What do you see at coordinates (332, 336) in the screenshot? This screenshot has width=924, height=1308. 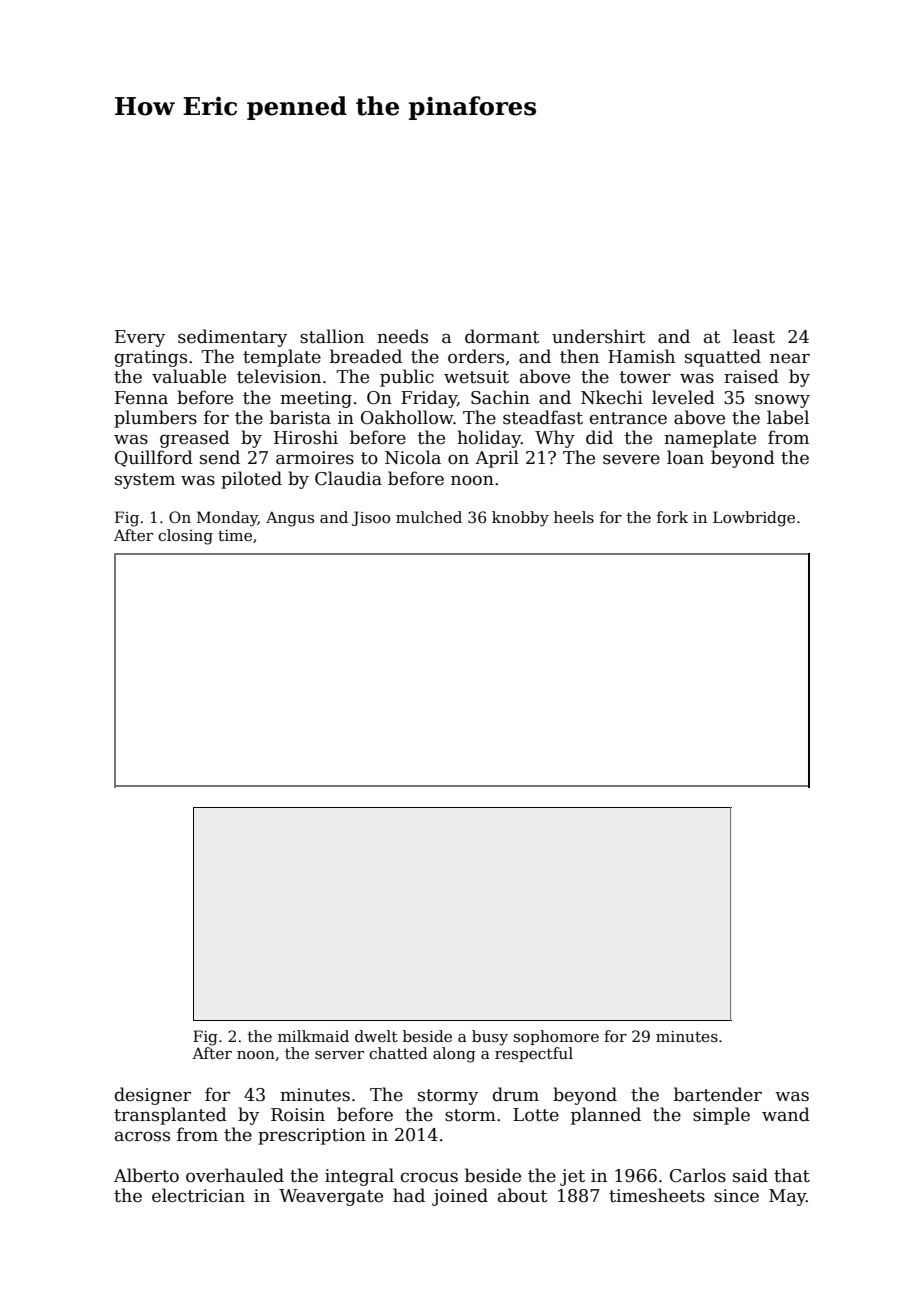 I see `stallion` at bounding box center [332, 336].
